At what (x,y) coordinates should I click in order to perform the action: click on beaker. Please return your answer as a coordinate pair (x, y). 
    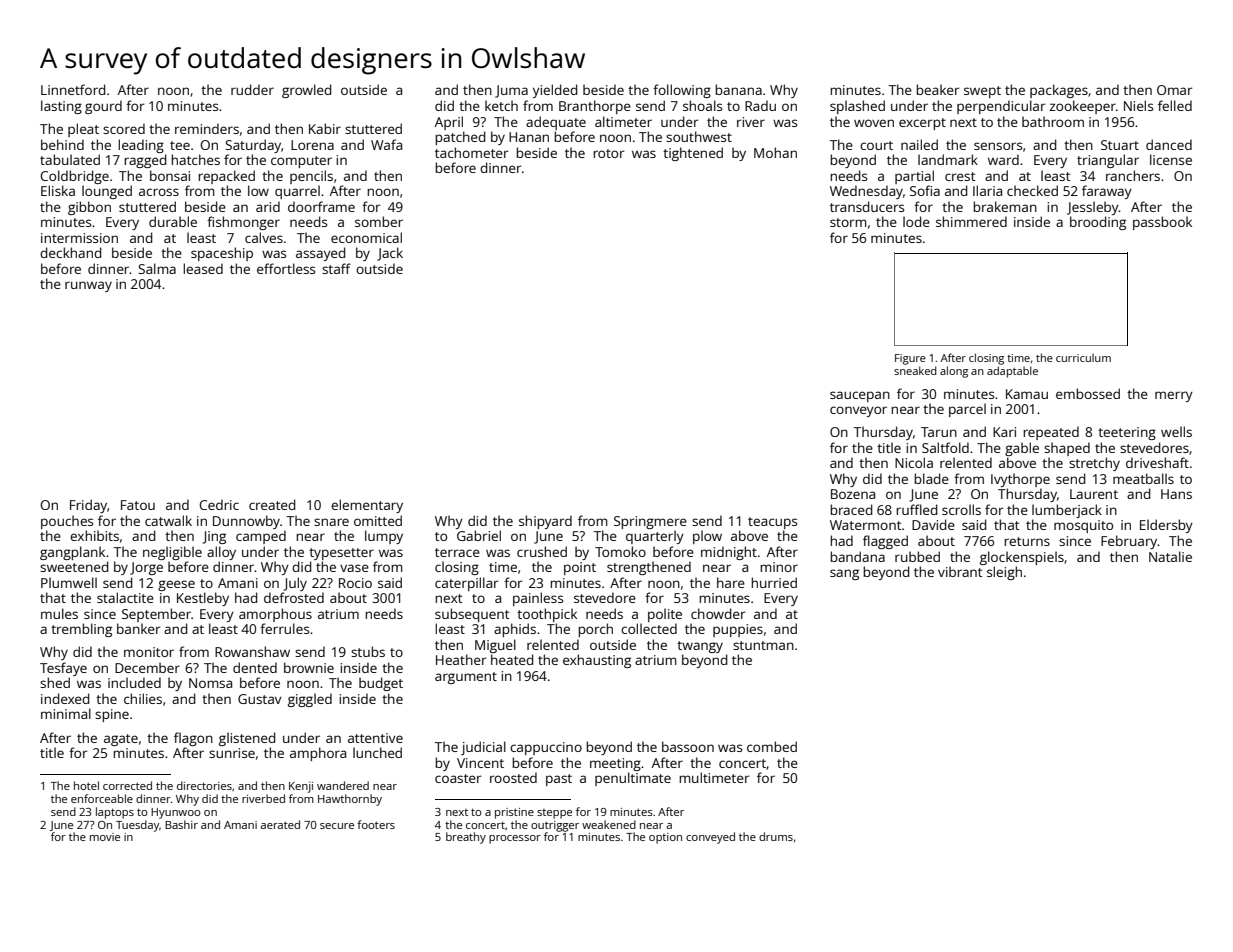
    Looking at the image, I should click on (937, 89).
